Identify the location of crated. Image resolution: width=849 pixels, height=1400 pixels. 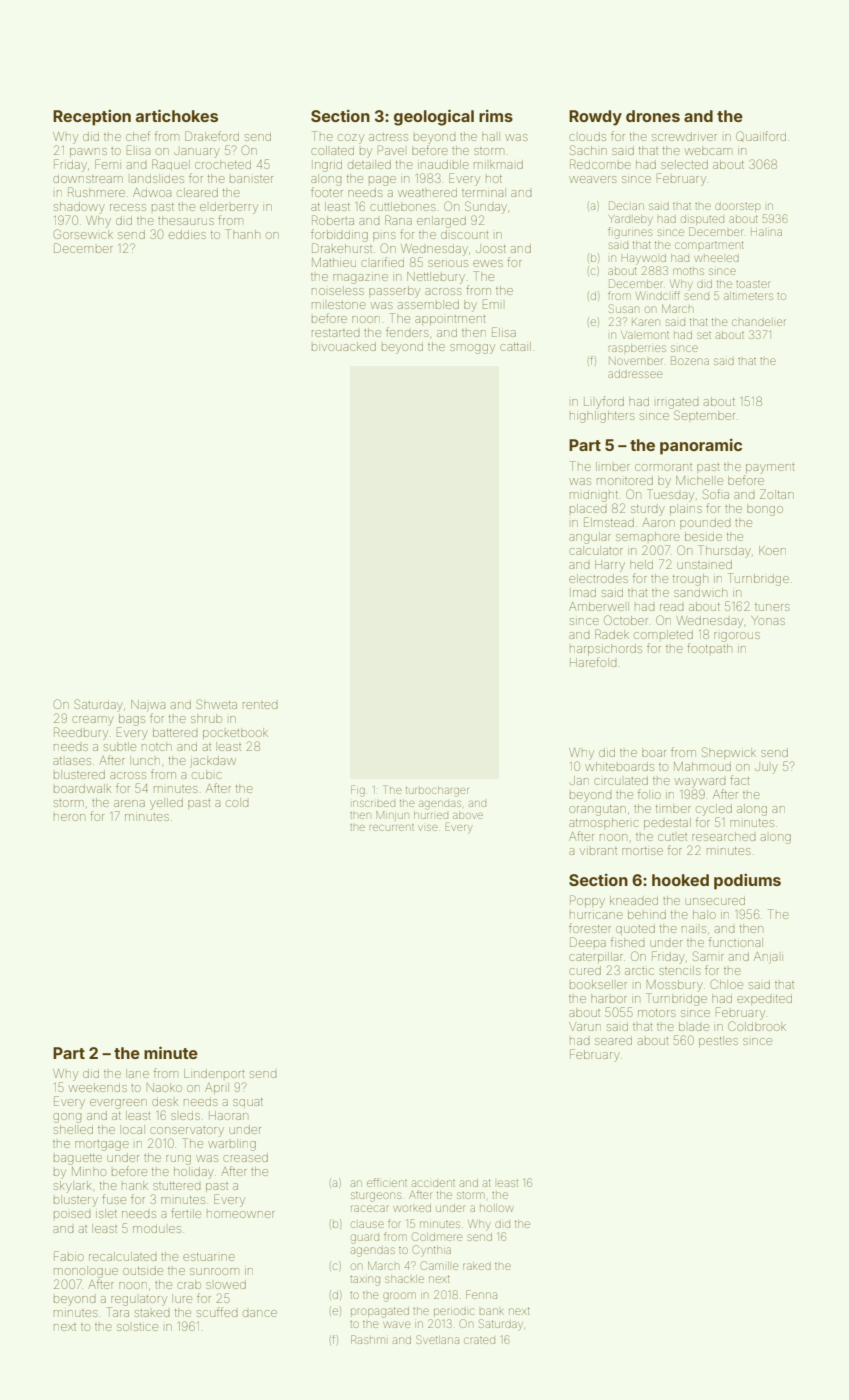
(479, 1340).
